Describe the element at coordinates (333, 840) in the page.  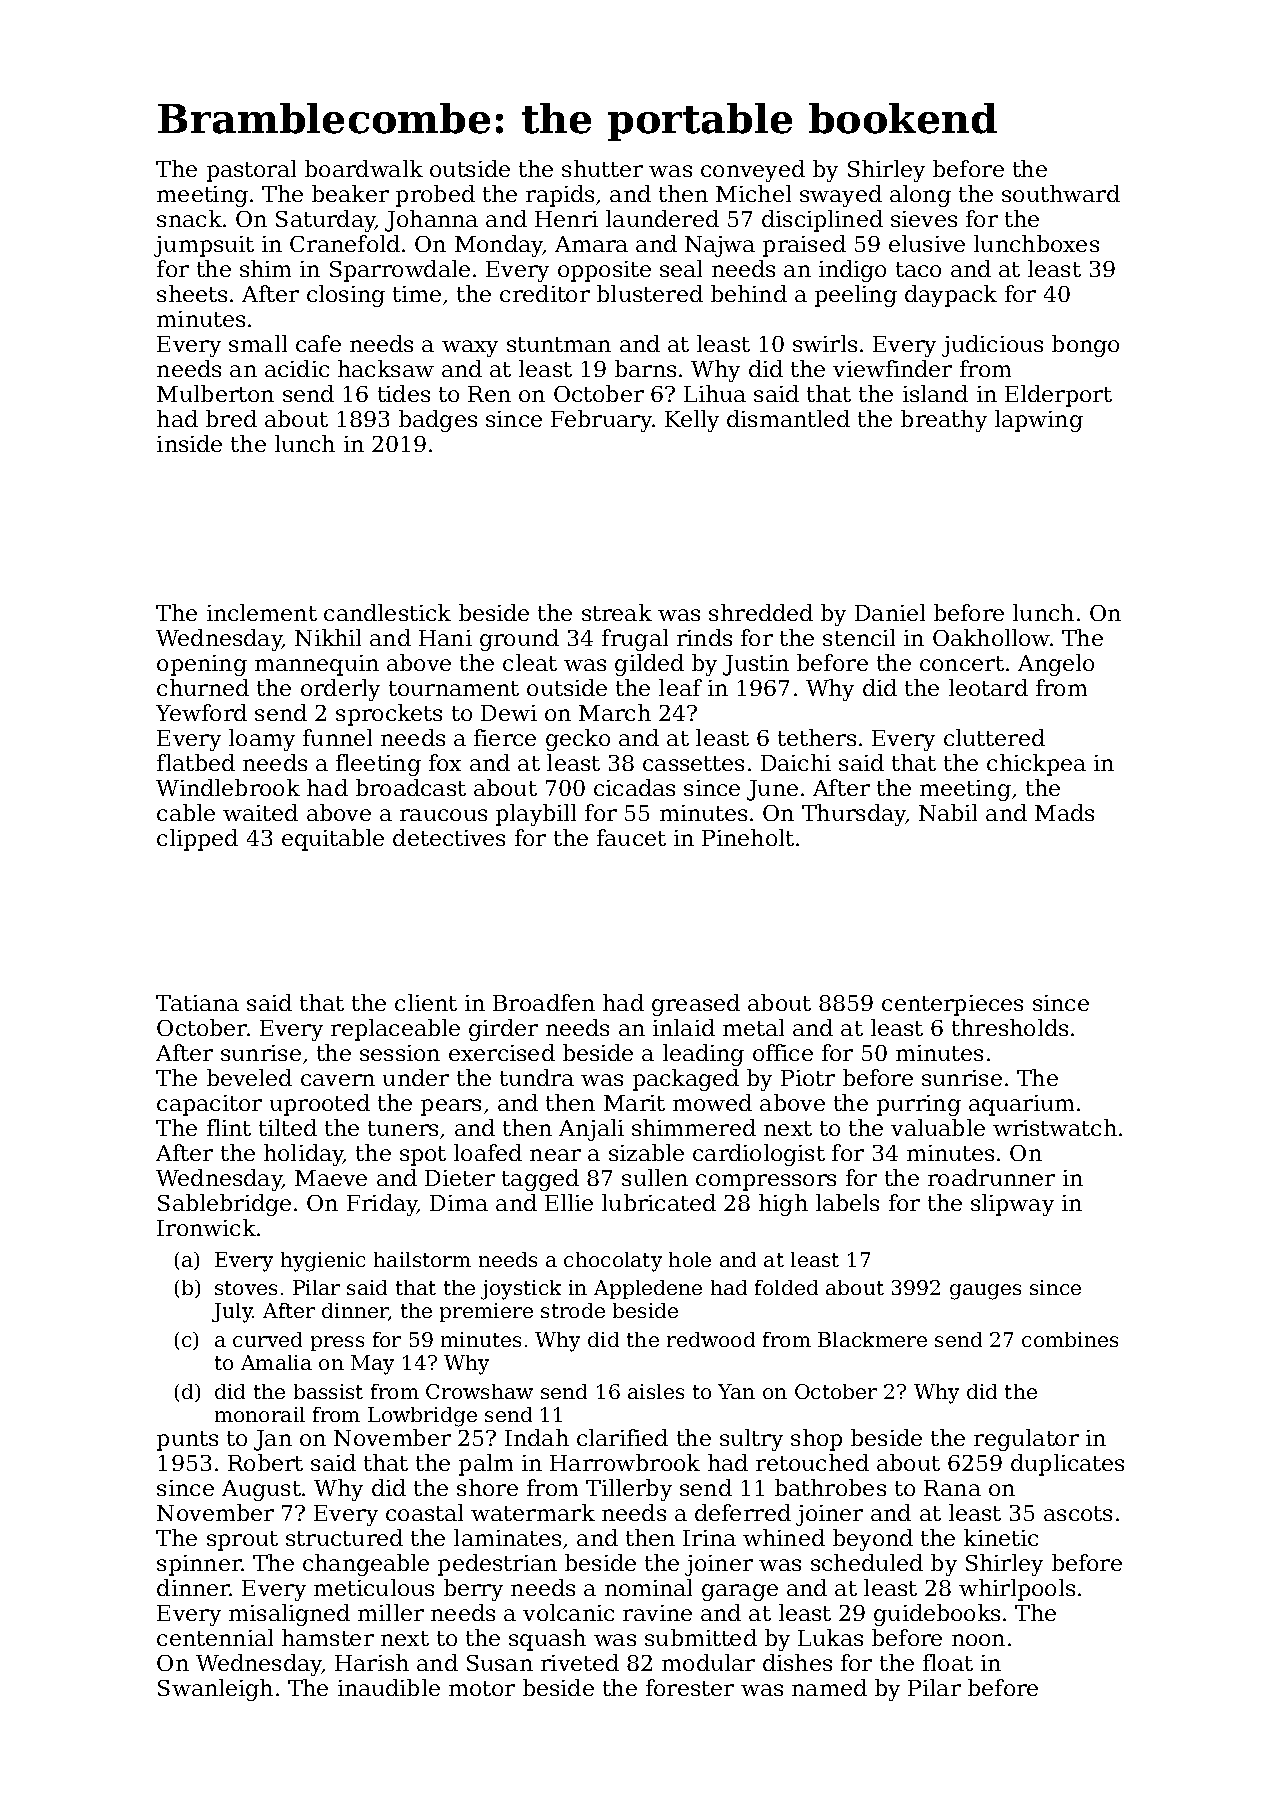
I see `equitable` at that location.
